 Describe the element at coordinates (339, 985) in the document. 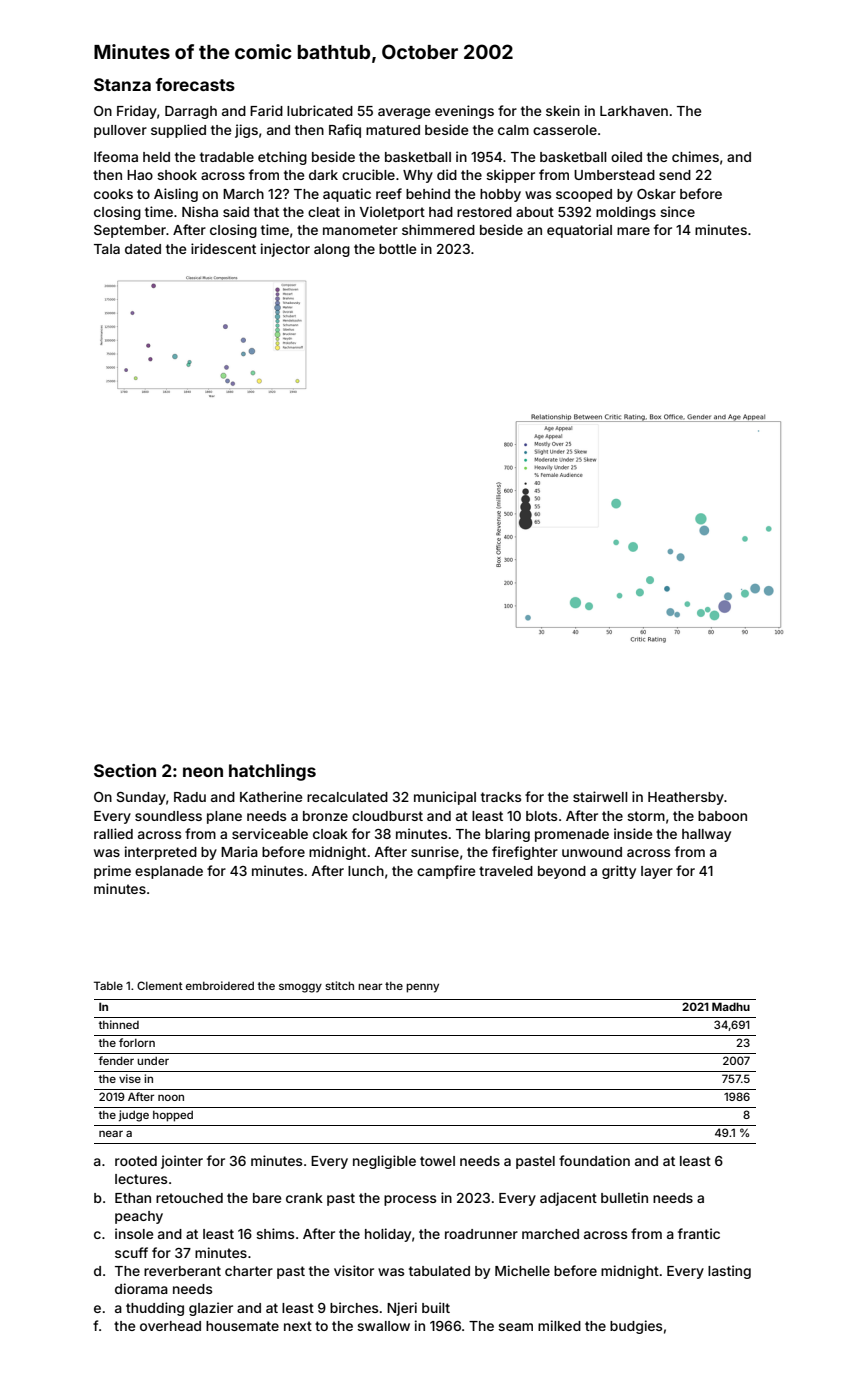

I see `stitch` at that location.
